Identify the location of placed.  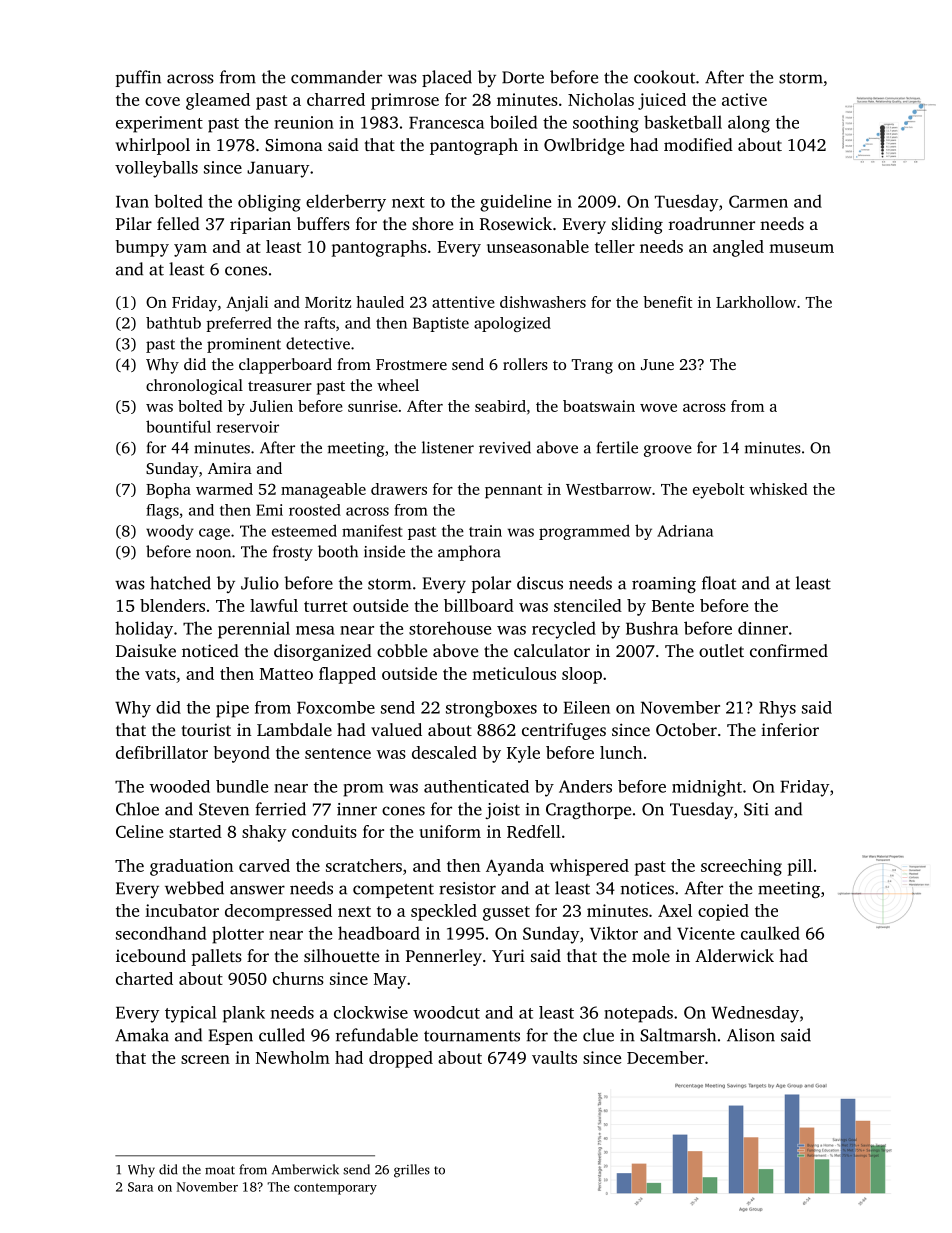
(447, 78).
